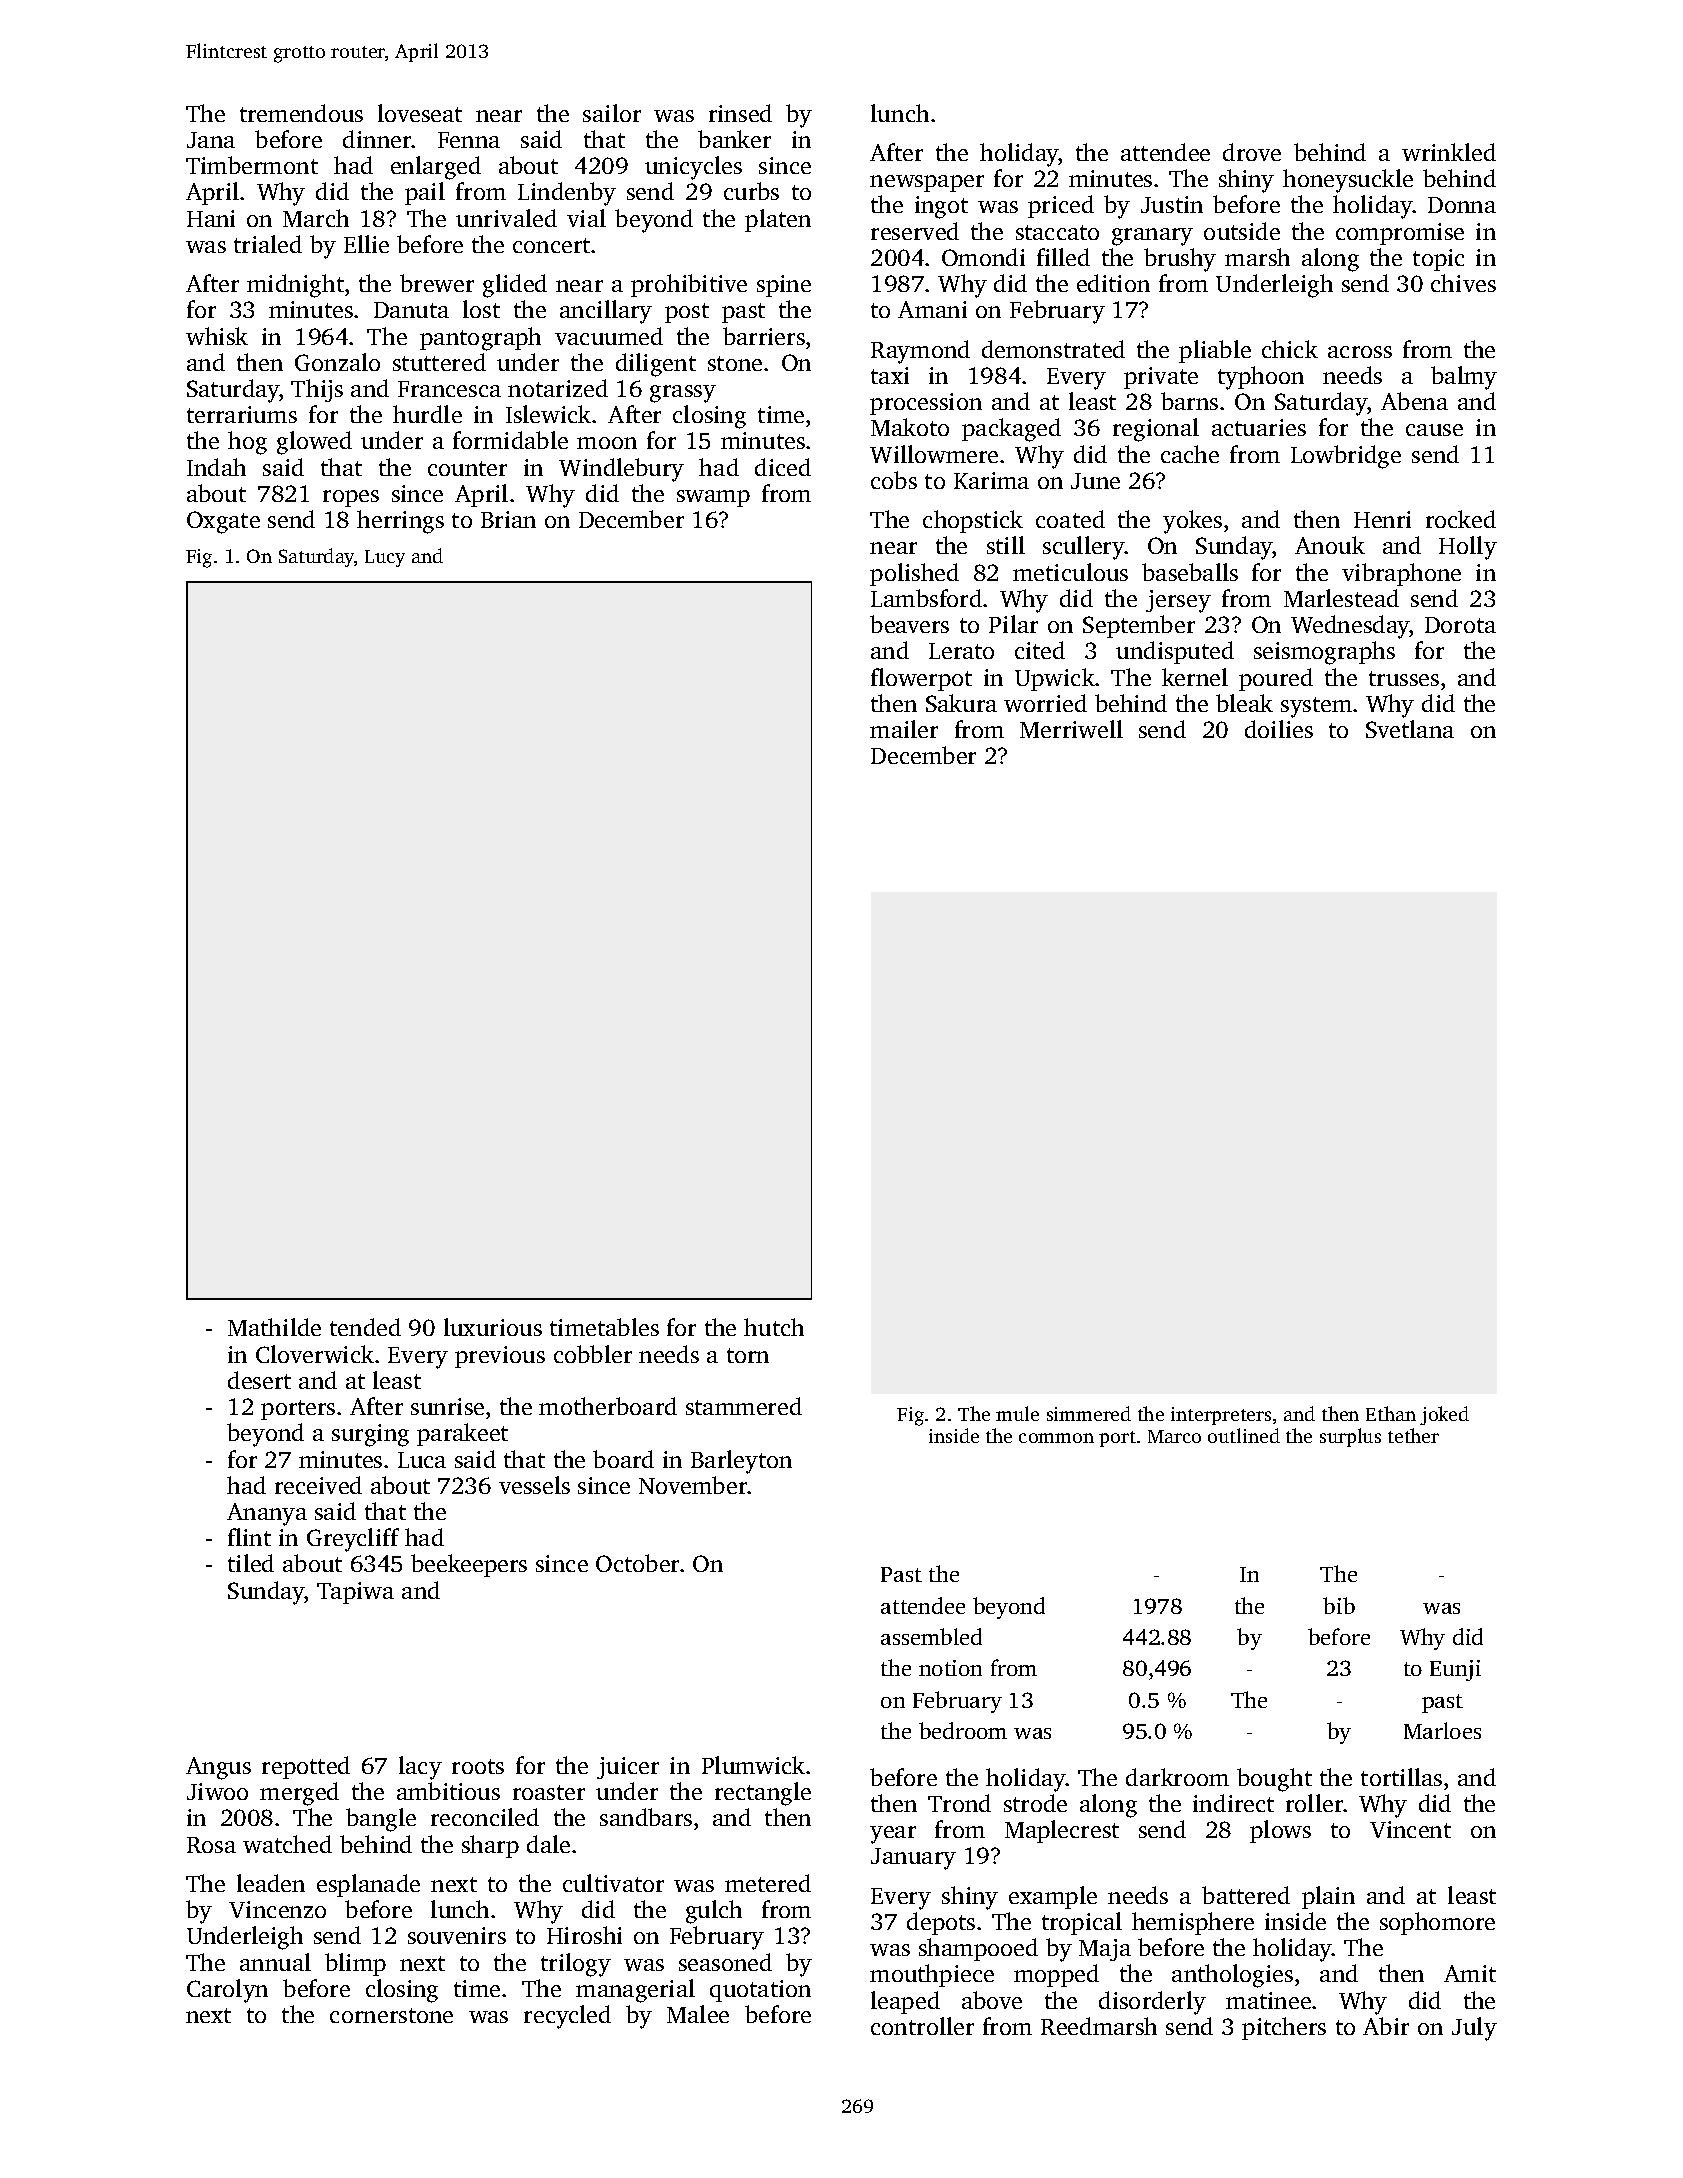 Image resolution: width=1683 pixels, height=2178 pixels. I want to click on Mathilde, so click(274, 1327).
